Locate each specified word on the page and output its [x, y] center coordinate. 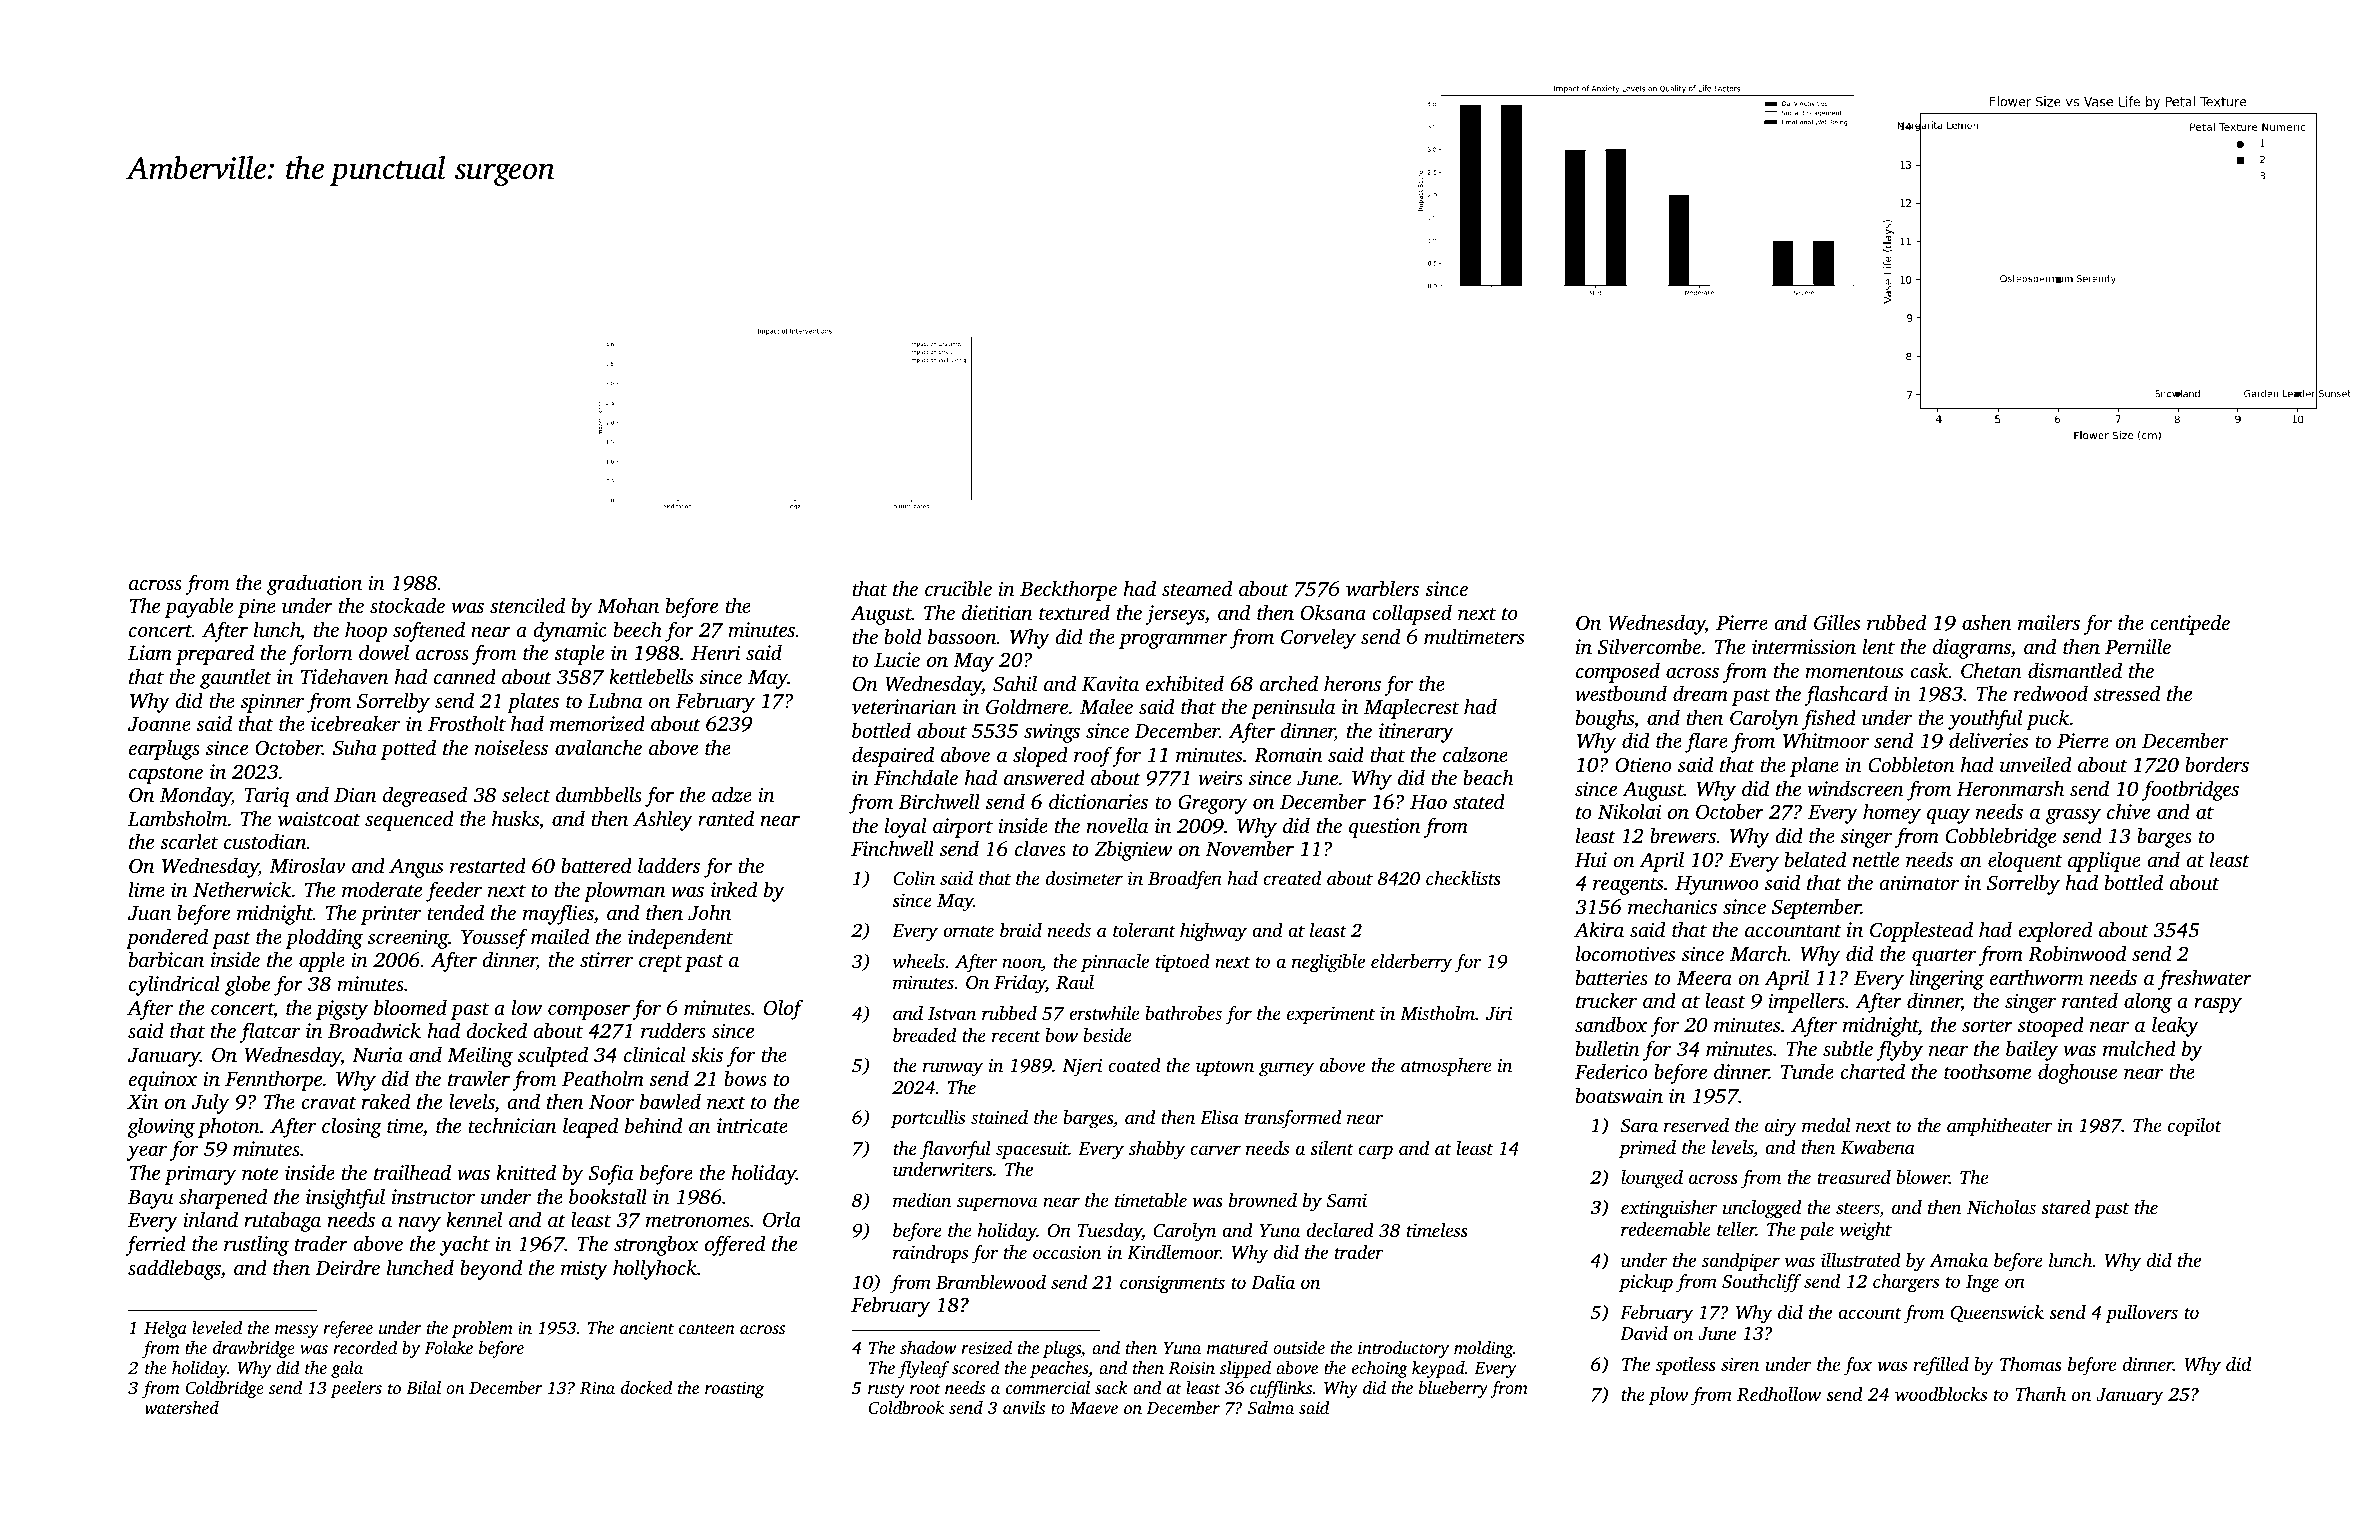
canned [465, 676]
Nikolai [1629, 811]
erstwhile [1104, 1013]
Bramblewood [991, 1282]
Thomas [2031, 1364]
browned [1263, 1200]
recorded [365, 1347]
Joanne [159, 724]
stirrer [606, 959]
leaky [2175, 1026]
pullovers [2142, 1314]
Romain [1288, 755]
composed [1618, 672]
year [146, 1153]
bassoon [962, 636]
